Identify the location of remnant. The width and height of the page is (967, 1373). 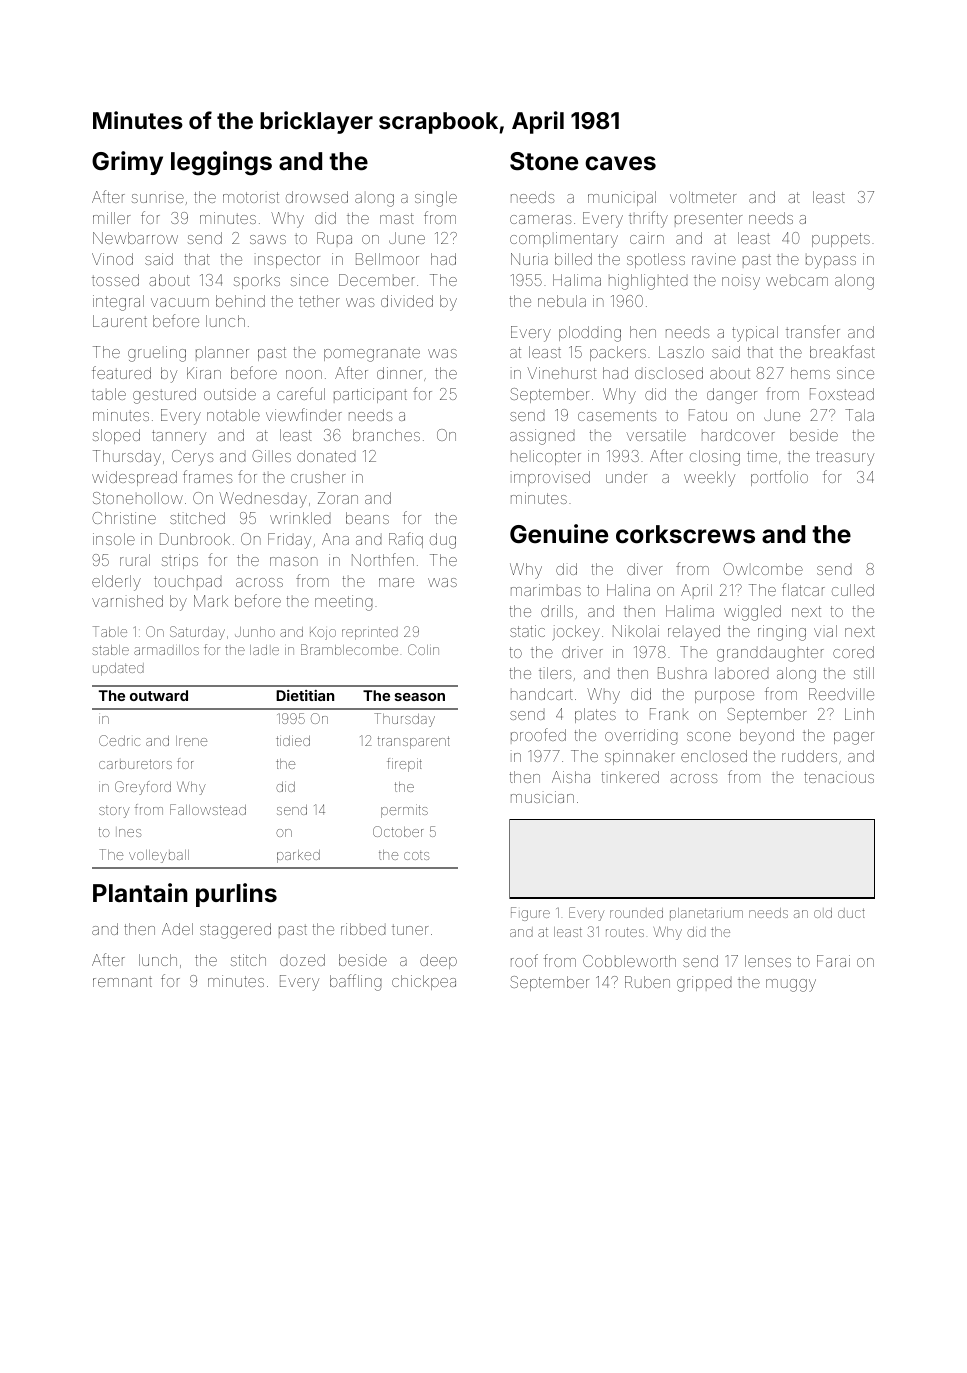
(122, 981).
